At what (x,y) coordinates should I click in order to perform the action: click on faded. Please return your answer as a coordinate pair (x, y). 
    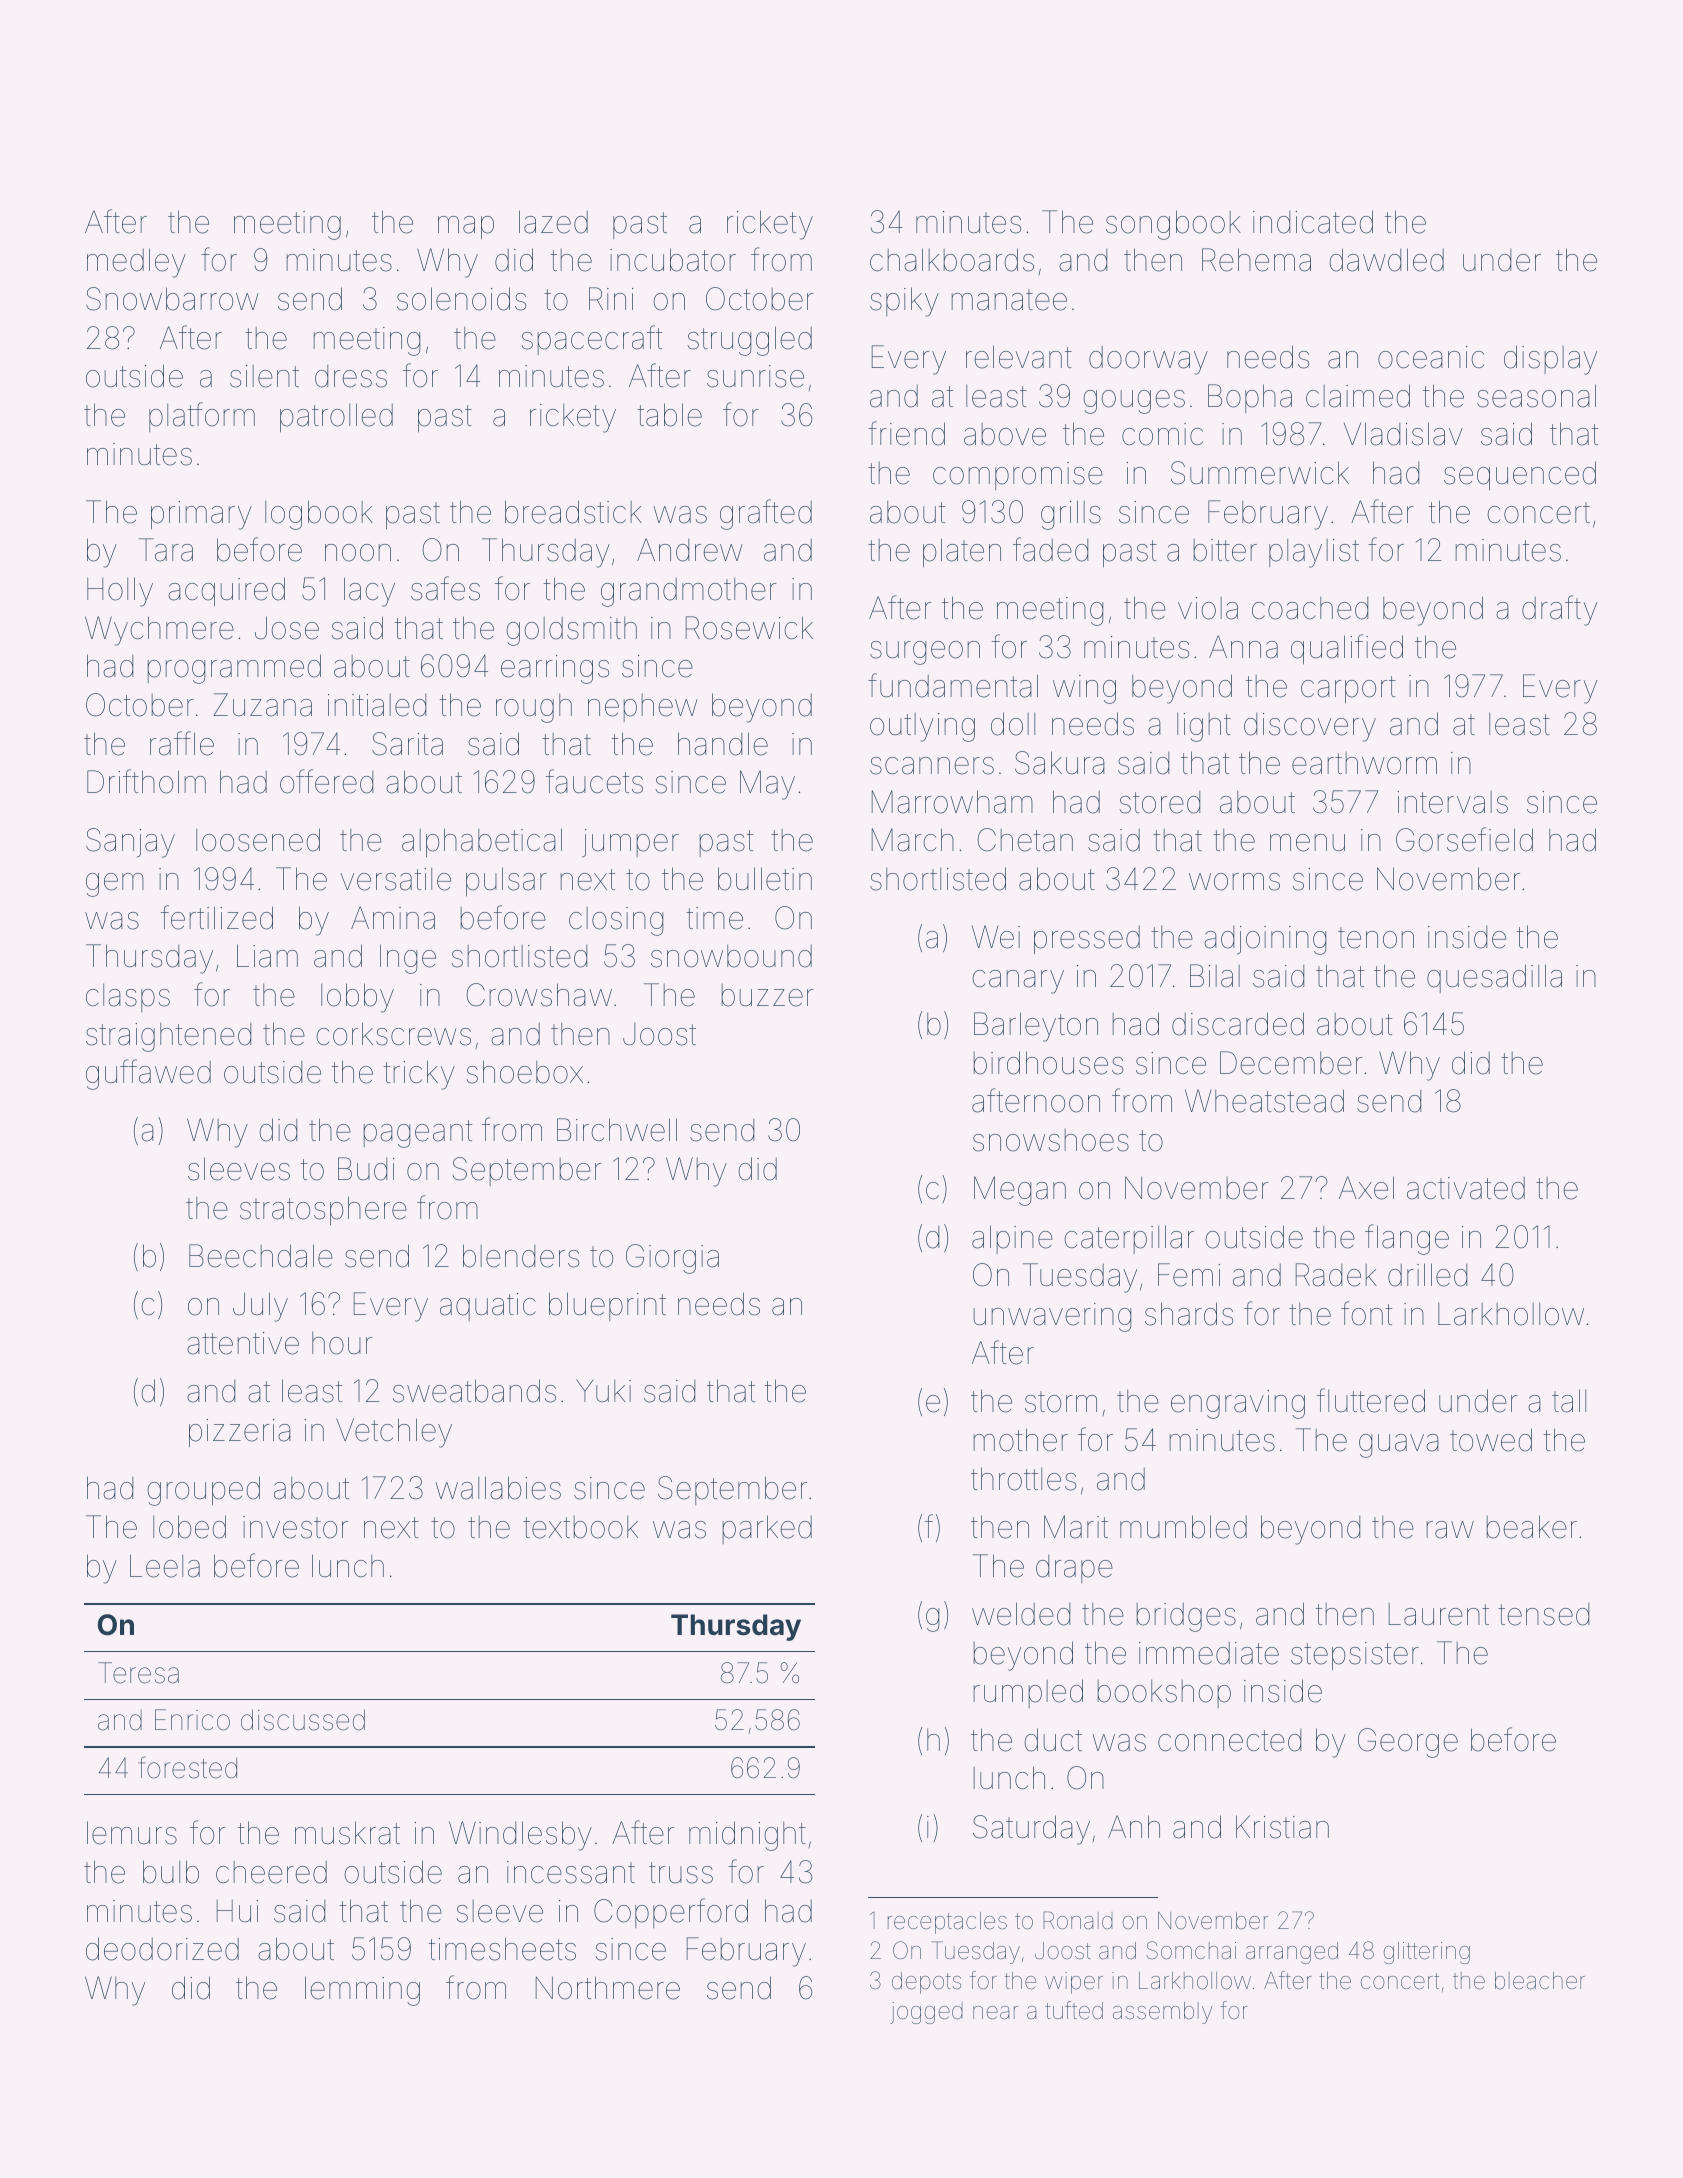
    Looking at the image, I should click on (1050, 549).
